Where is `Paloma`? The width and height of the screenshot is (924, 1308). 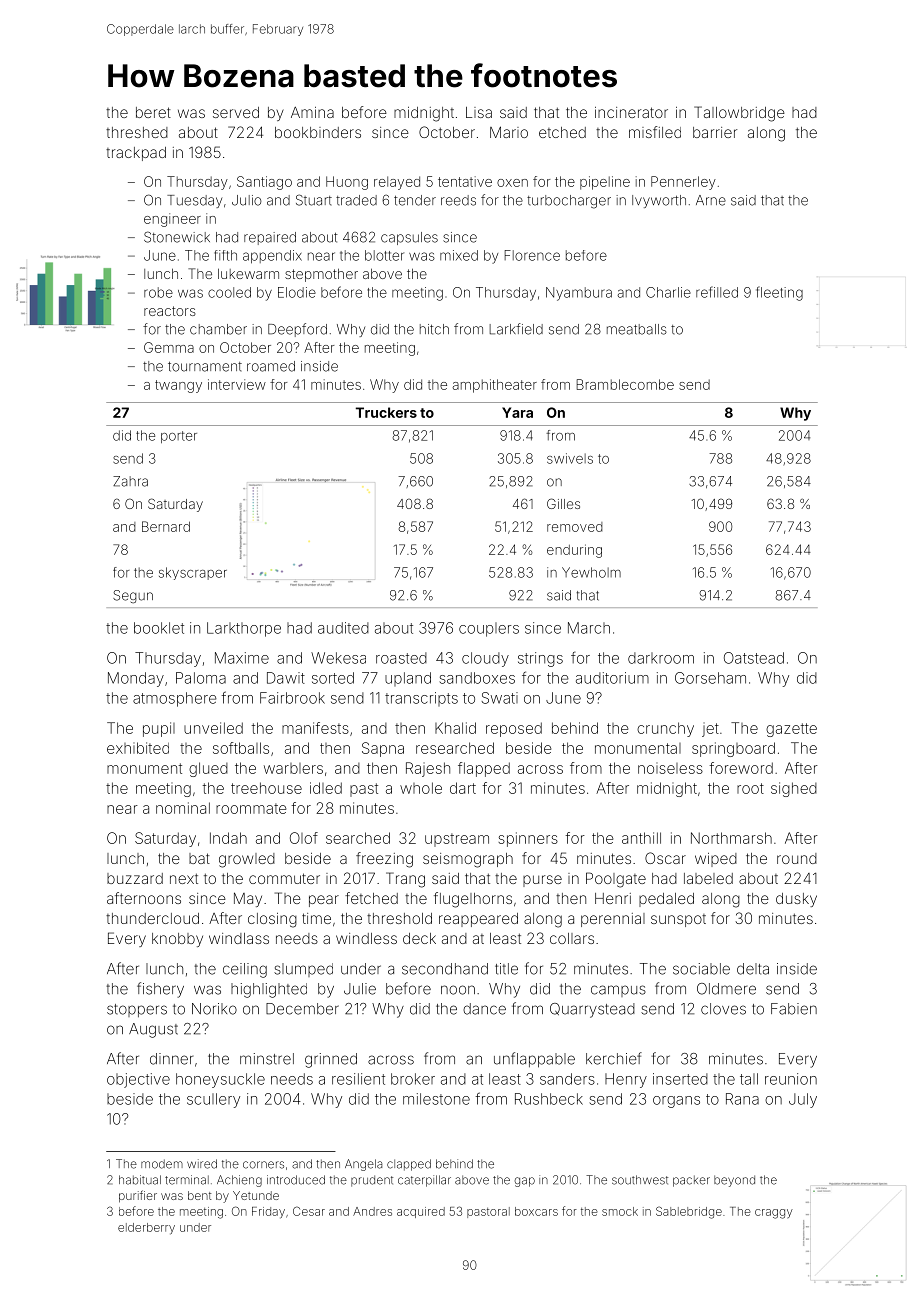 Paloma is located at coordinates (201, 678).
